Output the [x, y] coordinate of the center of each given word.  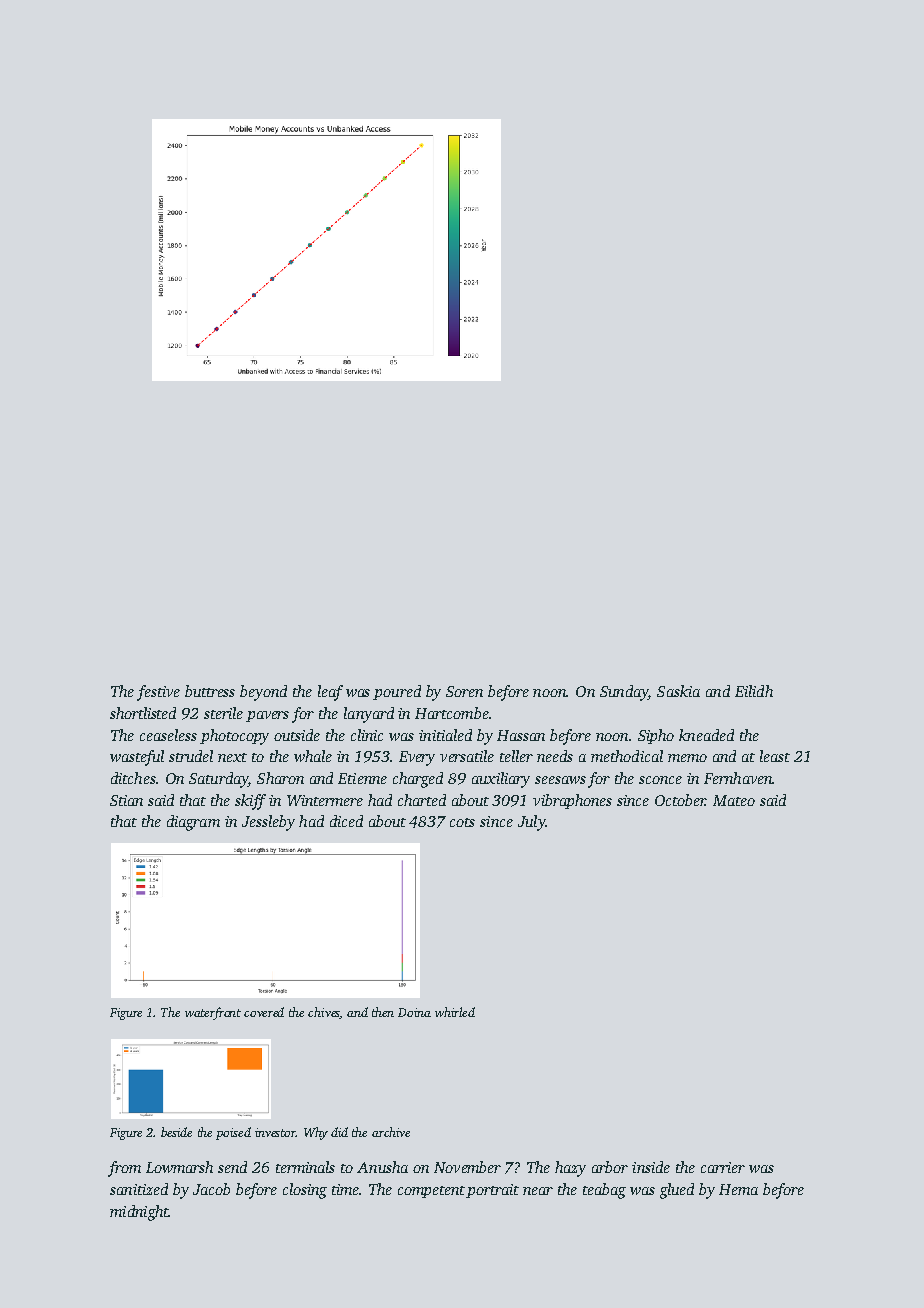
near [538, 1191]
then [383, 1012]
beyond [263, 693]
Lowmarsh [179, 1167]
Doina [414, 1012]
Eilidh [754, 691]
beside [176, 1132]
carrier [723, 1167]
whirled [455, 1012]
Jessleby [268, 823]
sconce [660, 780]
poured [397, 692]
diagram [193, 823]
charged [418, 780]
